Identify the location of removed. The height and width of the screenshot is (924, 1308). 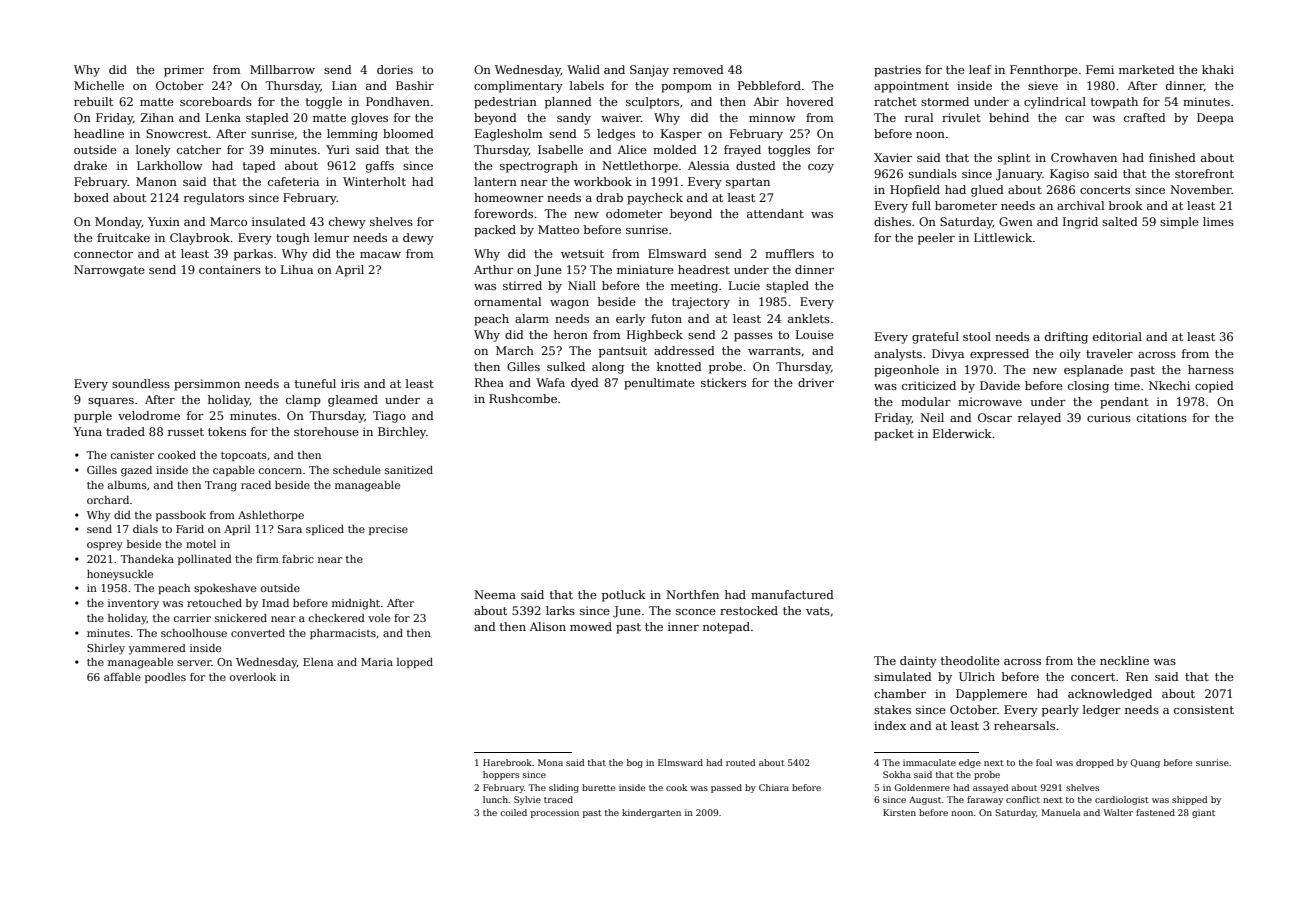
(698, 69).
